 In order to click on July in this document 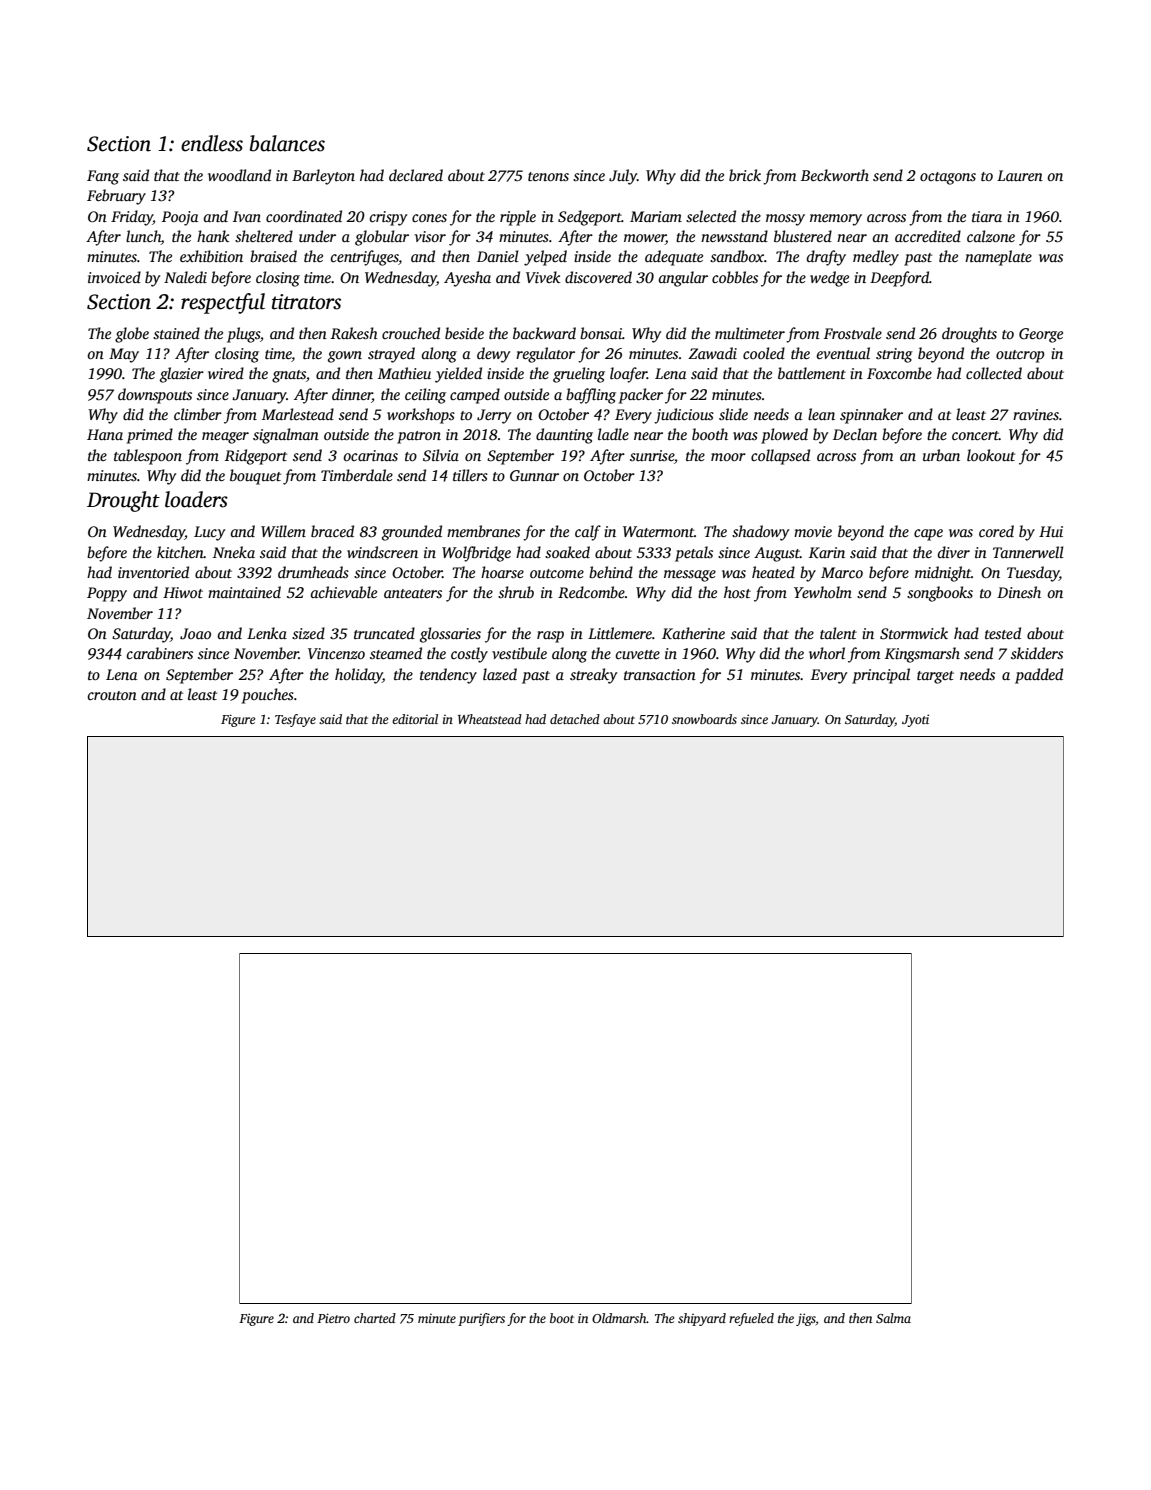, I will do `click(623, 177)`.
